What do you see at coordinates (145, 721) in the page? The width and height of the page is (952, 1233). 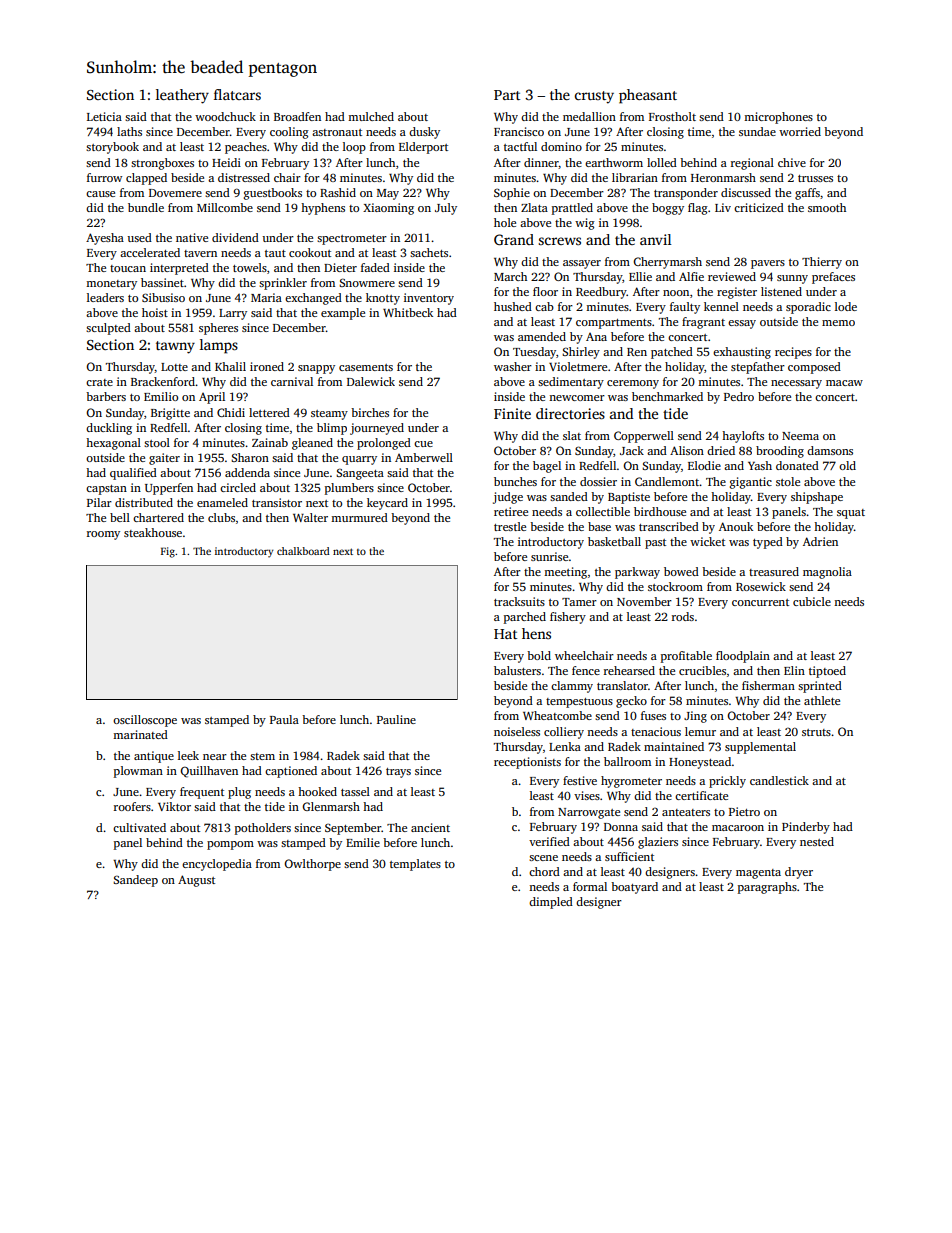 I see `oscilloscope` at bounding box center [145, 721].
